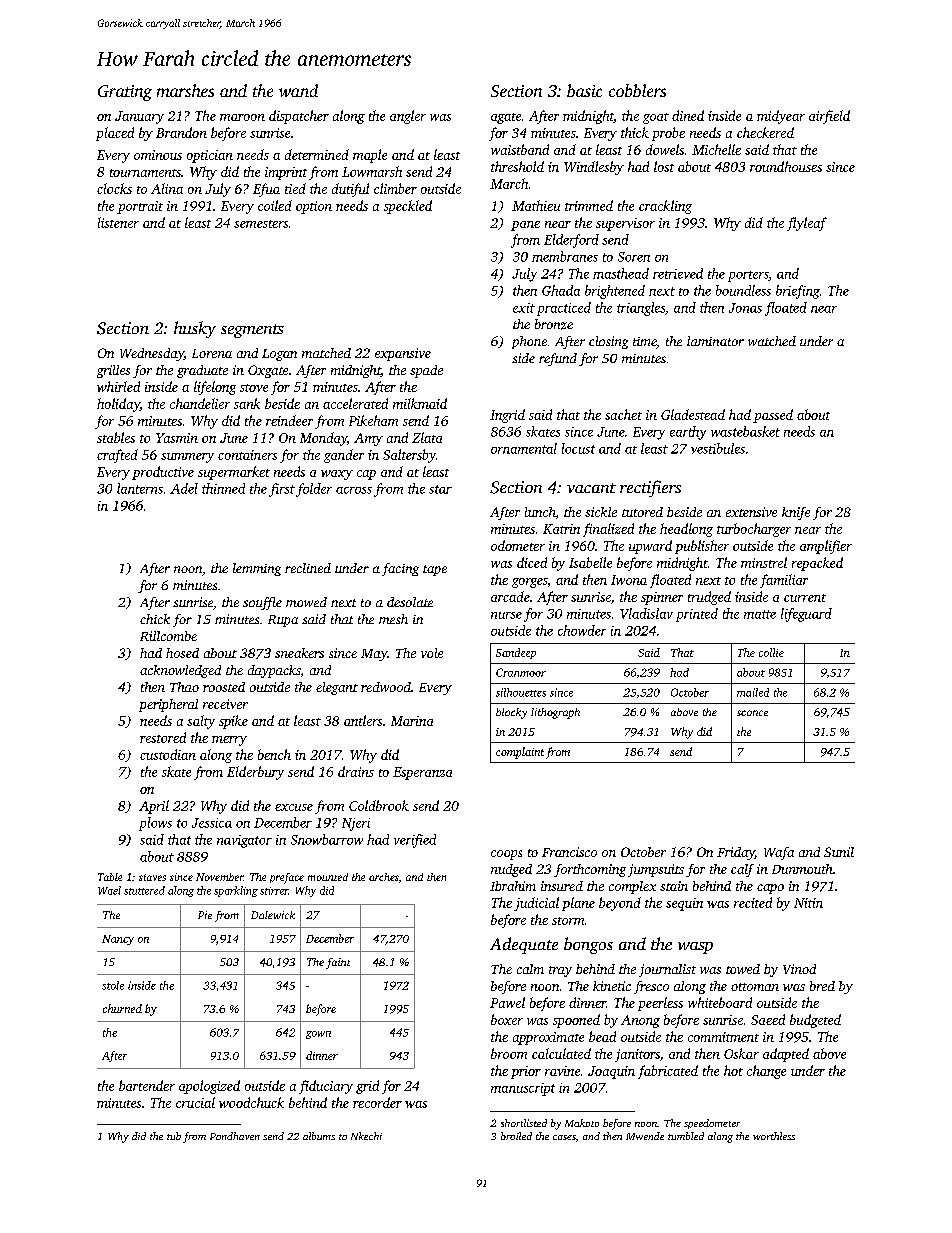 The height and width of the document is (1233, 952). I want to click on insured, so click(562, 886).
